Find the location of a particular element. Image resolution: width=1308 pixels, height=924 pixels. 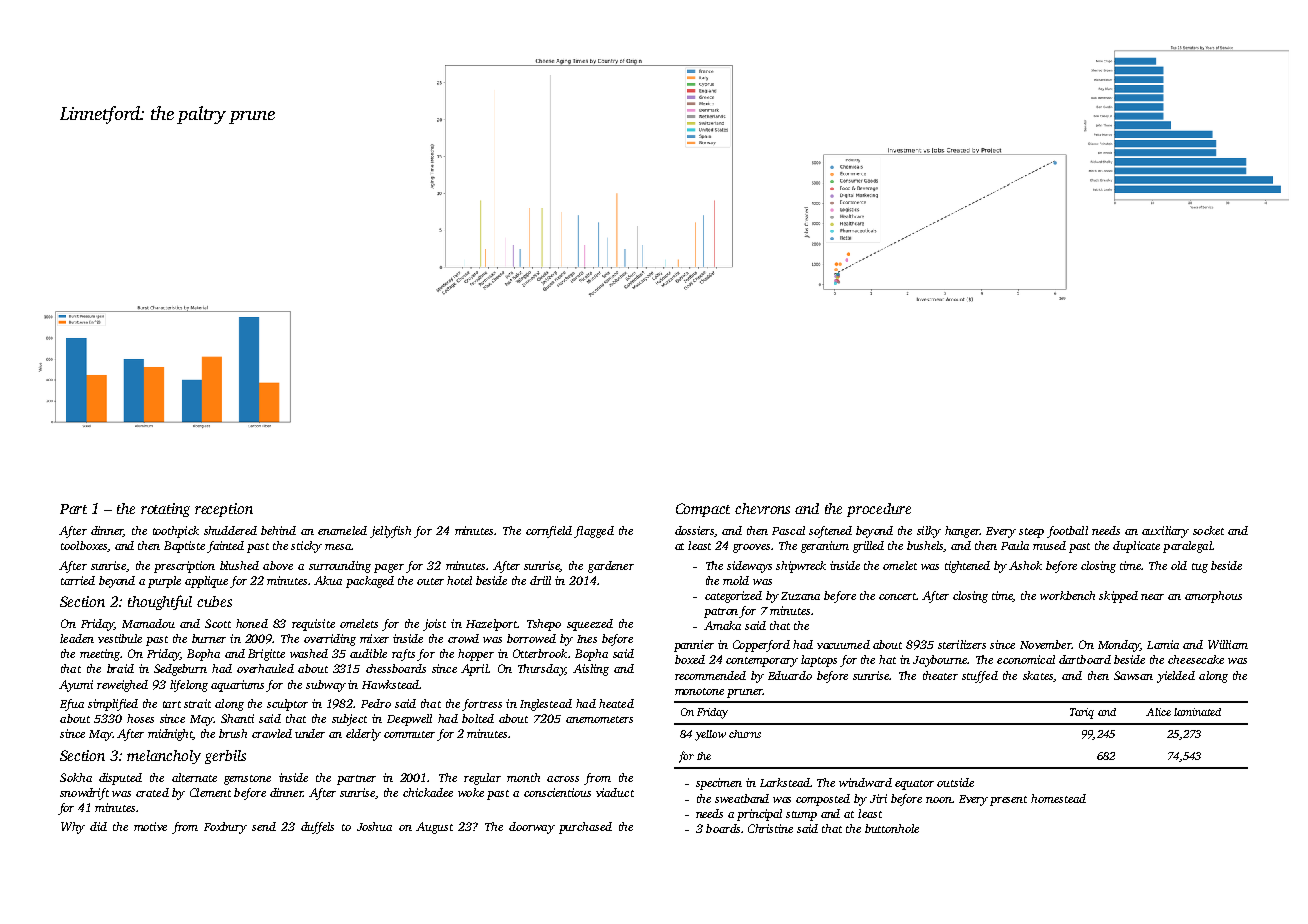

chevrons is located at coordinates (762, 508).
